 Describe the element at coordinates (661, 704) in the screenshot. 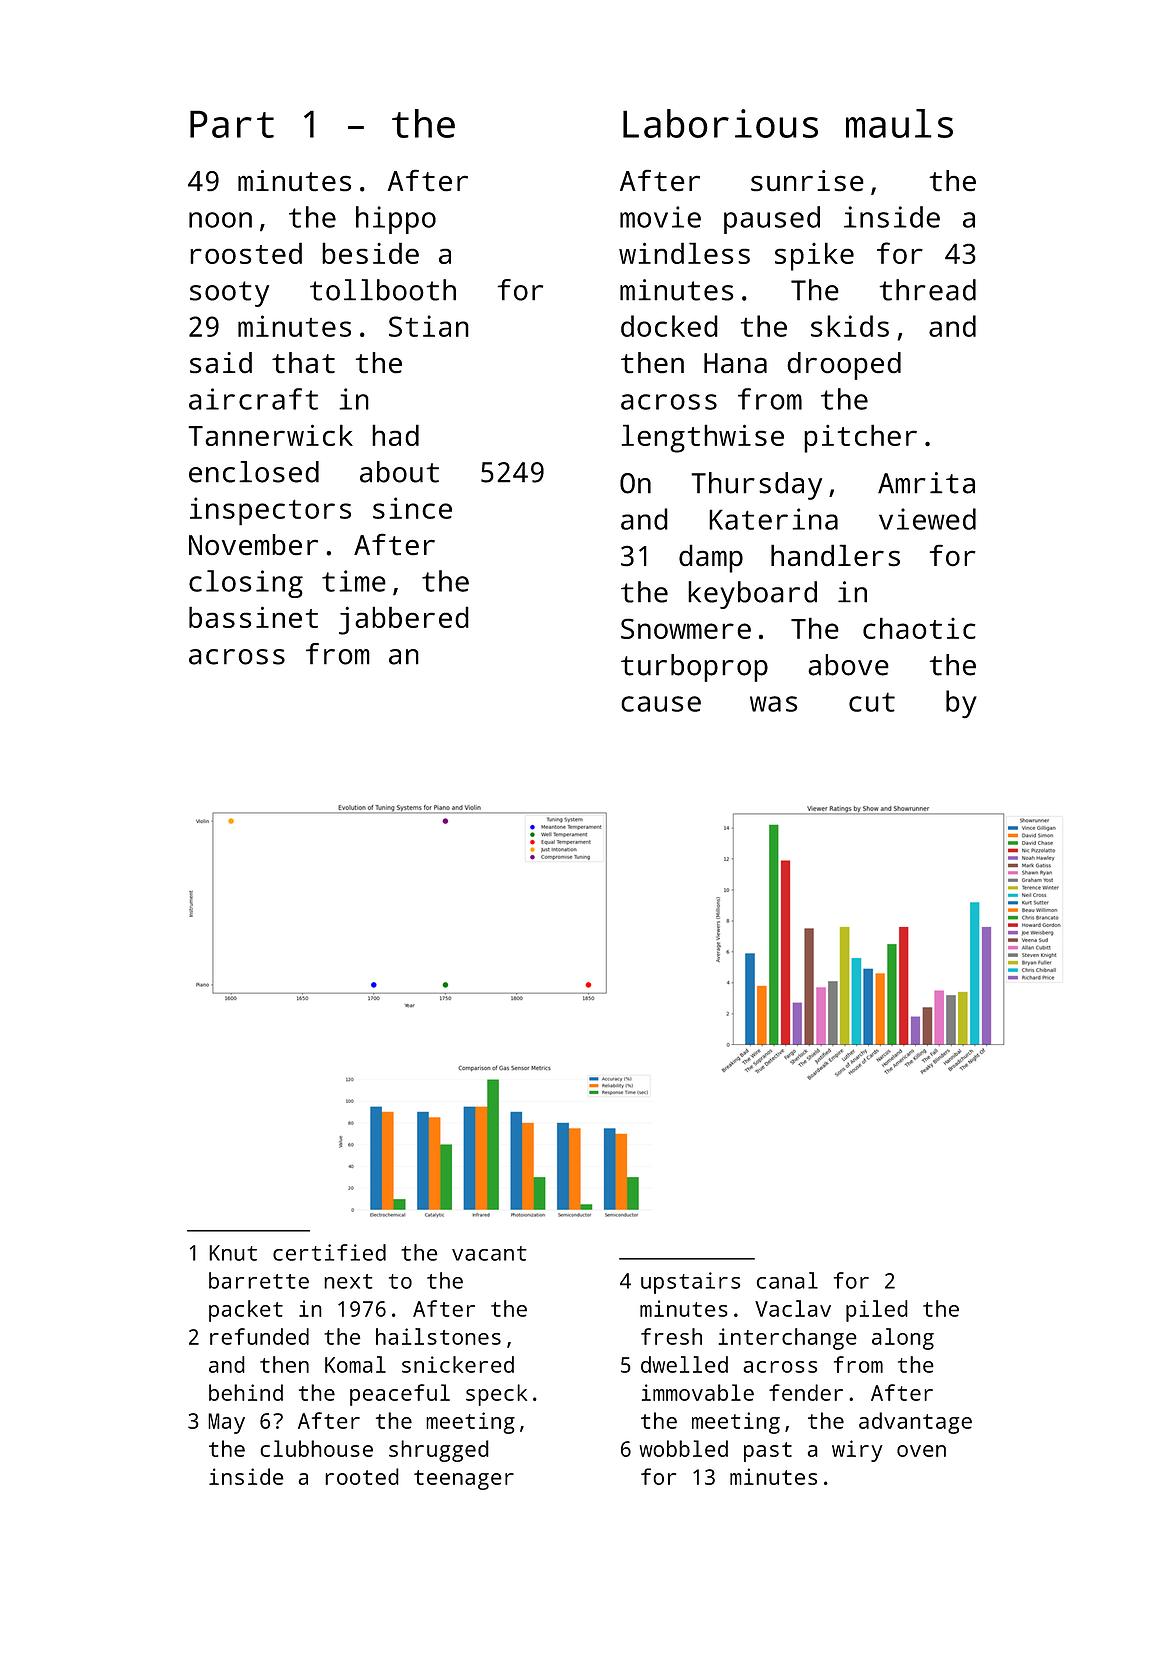

I see `cause` at that location.
